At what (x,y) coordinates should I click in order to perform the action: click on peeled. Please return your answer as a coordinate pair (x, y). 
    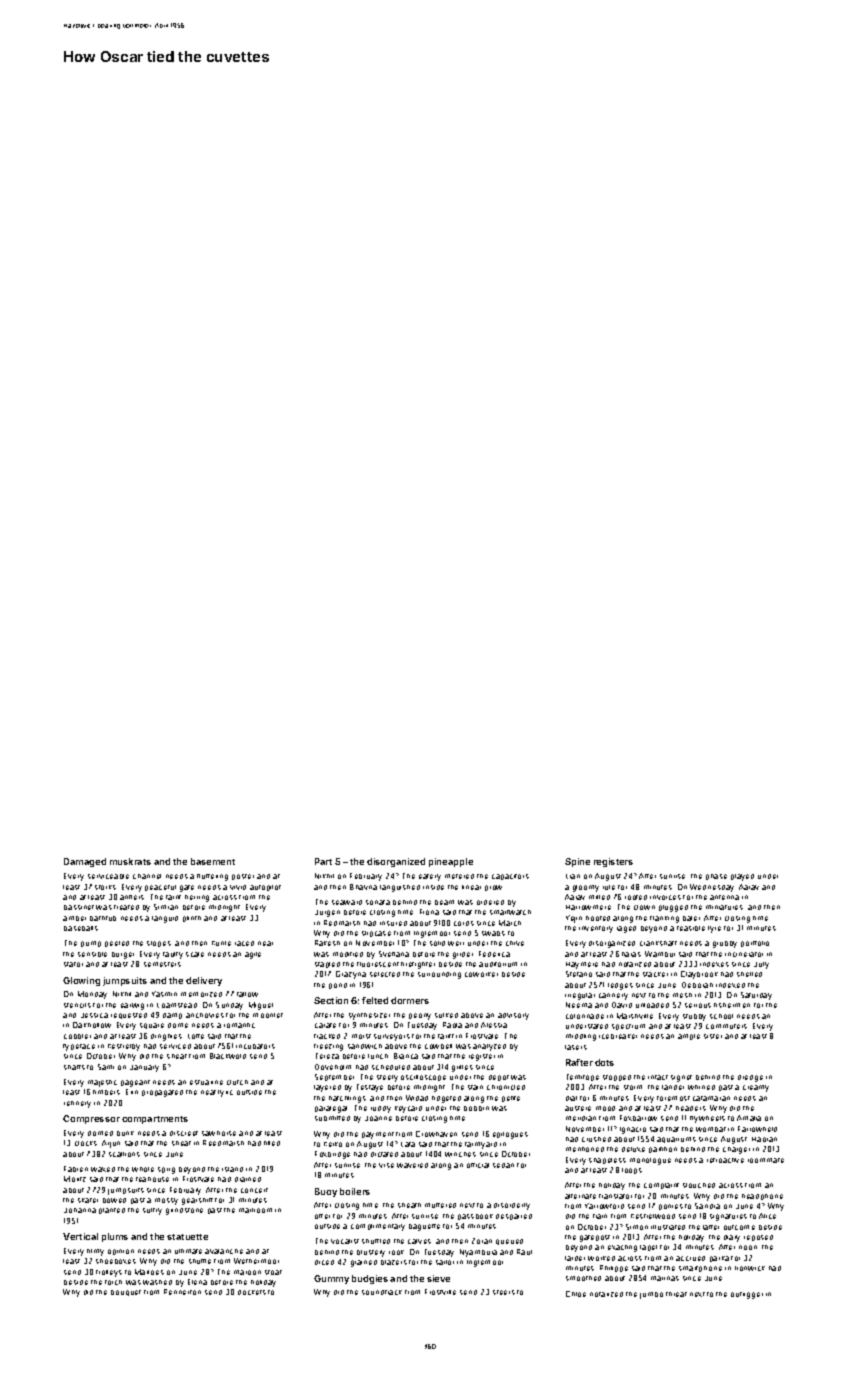
    Looking at the image, I should click on (117, 944).
